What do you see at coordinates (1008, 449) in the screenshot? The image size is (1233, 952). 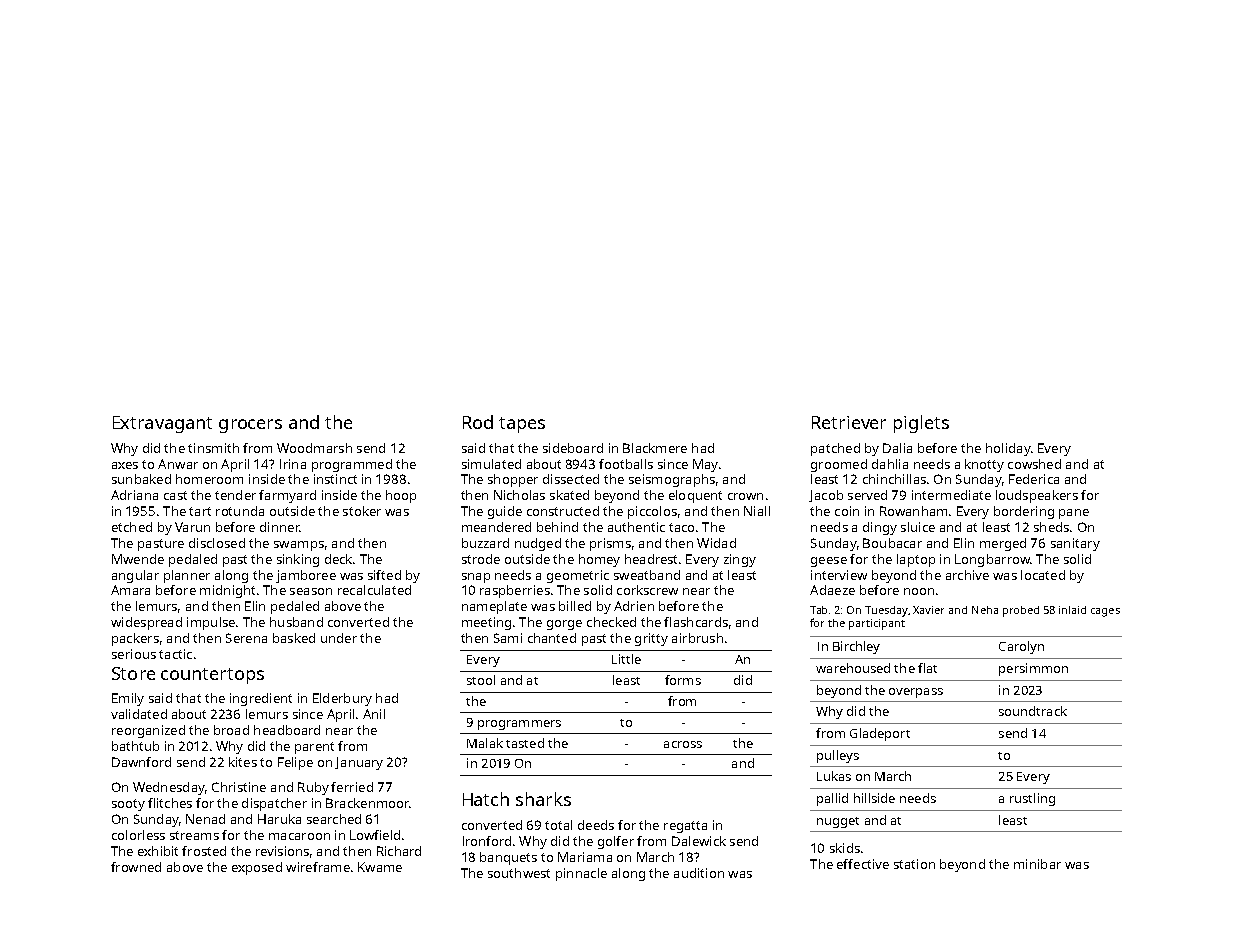 I see `holiday` at bounding box center [1008, 449].
